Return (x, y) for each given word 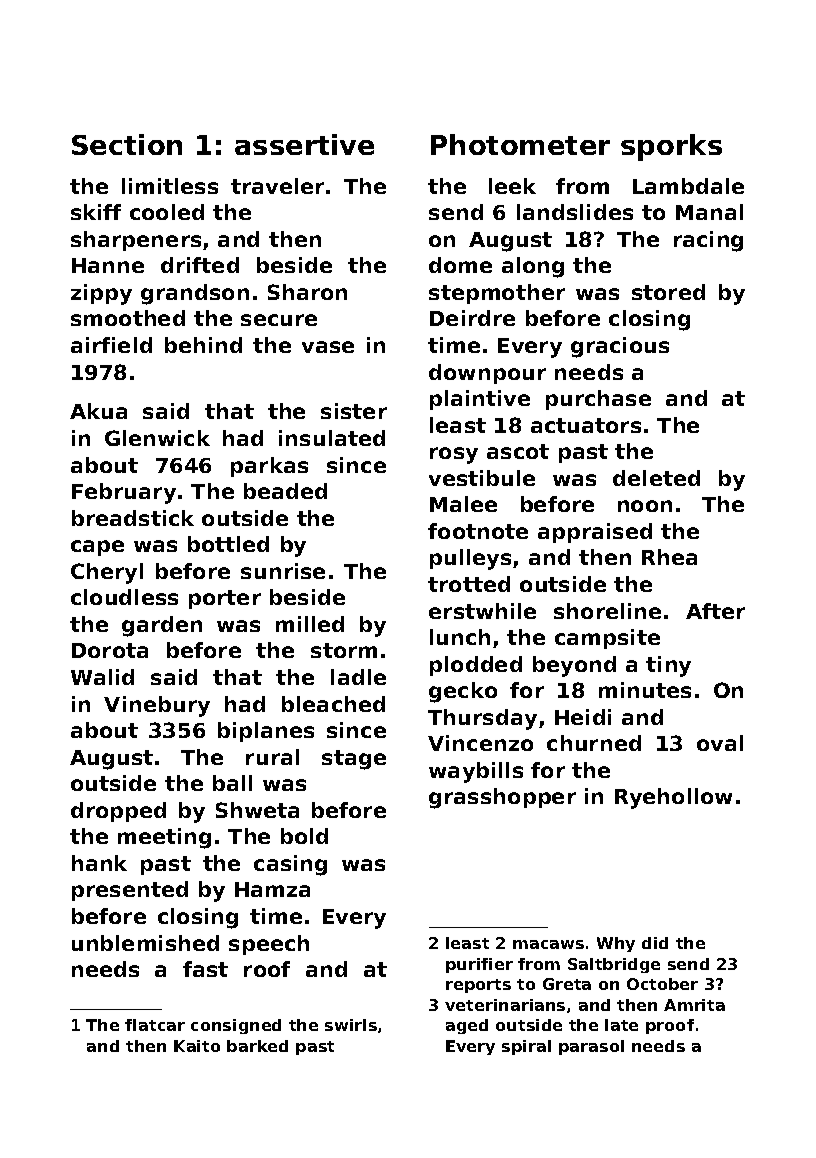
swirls (351, 1025)
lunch (460, 637)
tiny (668, 666)
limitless (170, 186)
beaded (285, 491)
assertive (304, 144)
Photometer (520, 144)
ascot (518, 451)
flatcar (155, 1025)
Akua (98, 411)
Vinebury (157, 706)
